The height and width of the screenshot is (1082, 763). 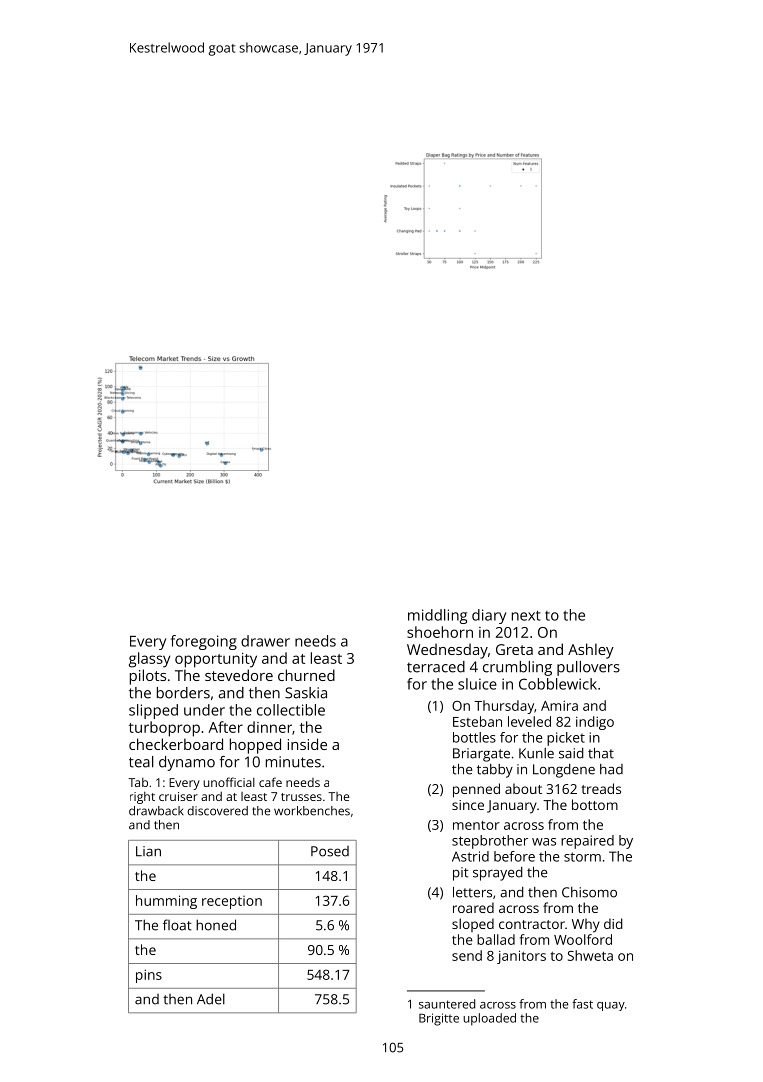 What do you see at coordinates (141, 762) in the screenshot?
I see `teal` at bounding box center [141, 762].
